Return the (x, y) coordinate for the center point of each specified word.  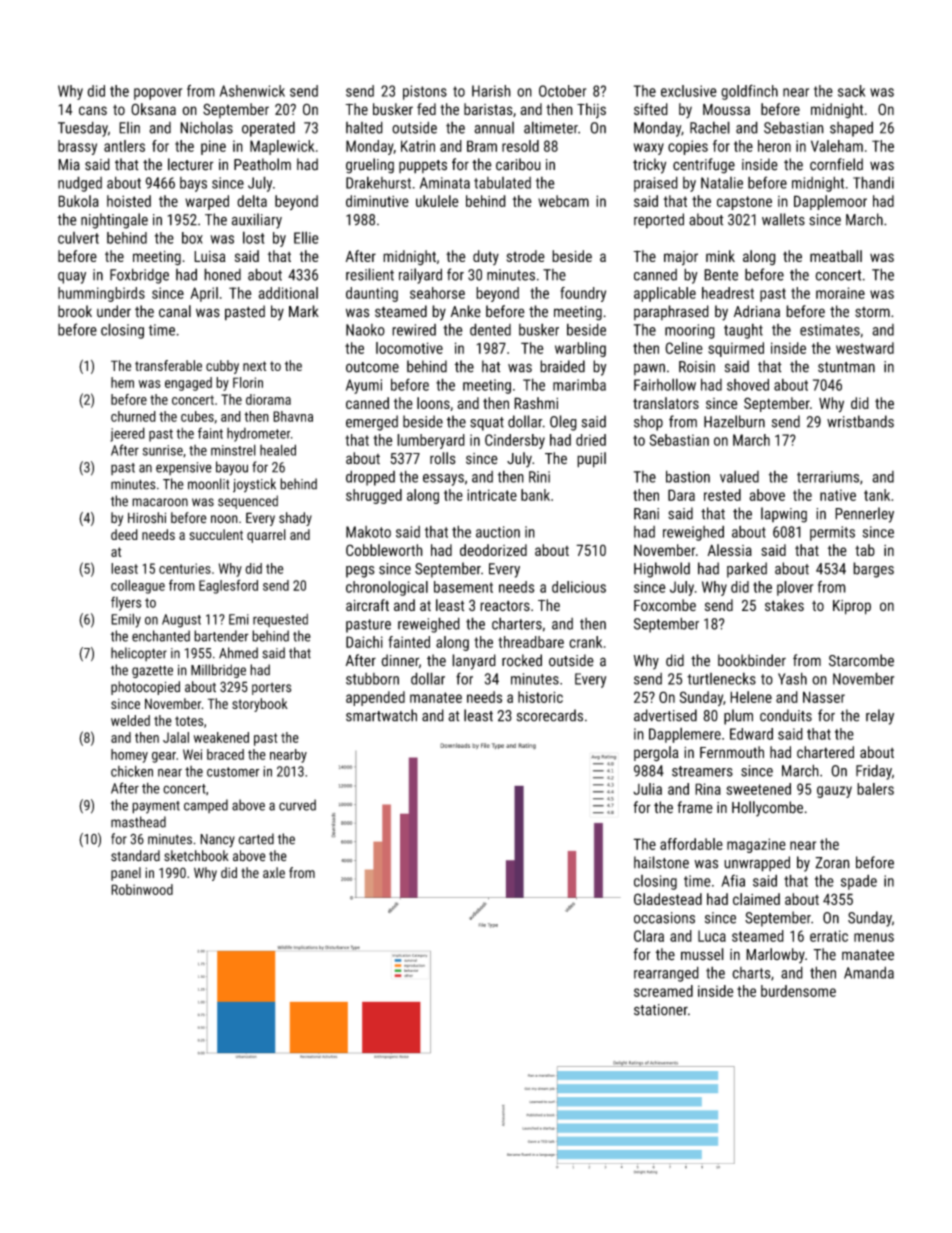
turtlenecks (721, 678)
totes (189, 721)
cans (93, 110)
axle (274, 872)
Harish (491, 91)
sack (851, 91)
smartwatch (381, 715)
